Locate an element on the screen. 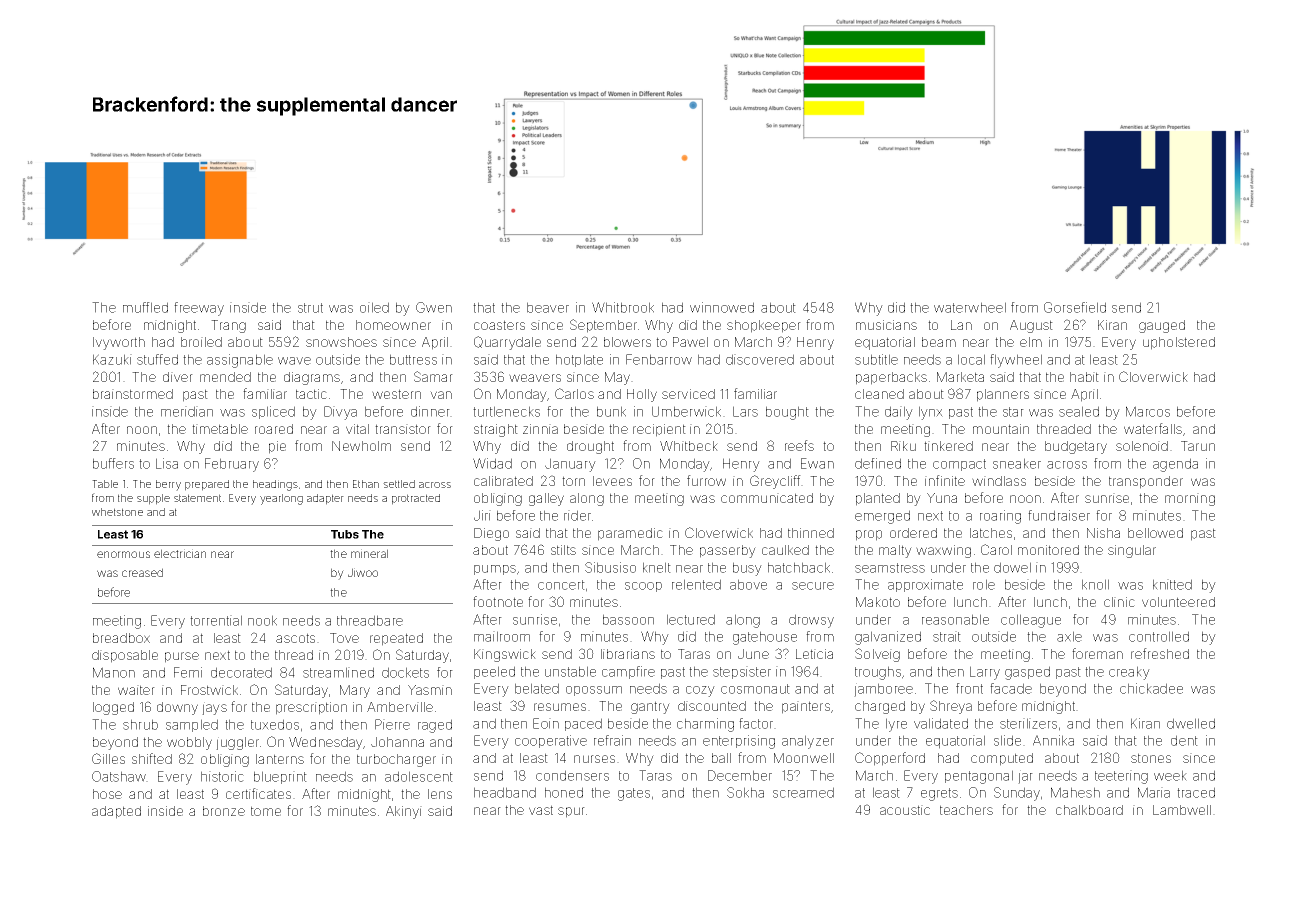 This screenshot has width=1308, height=924. pentagonal is located at coordinates (979, 777).
